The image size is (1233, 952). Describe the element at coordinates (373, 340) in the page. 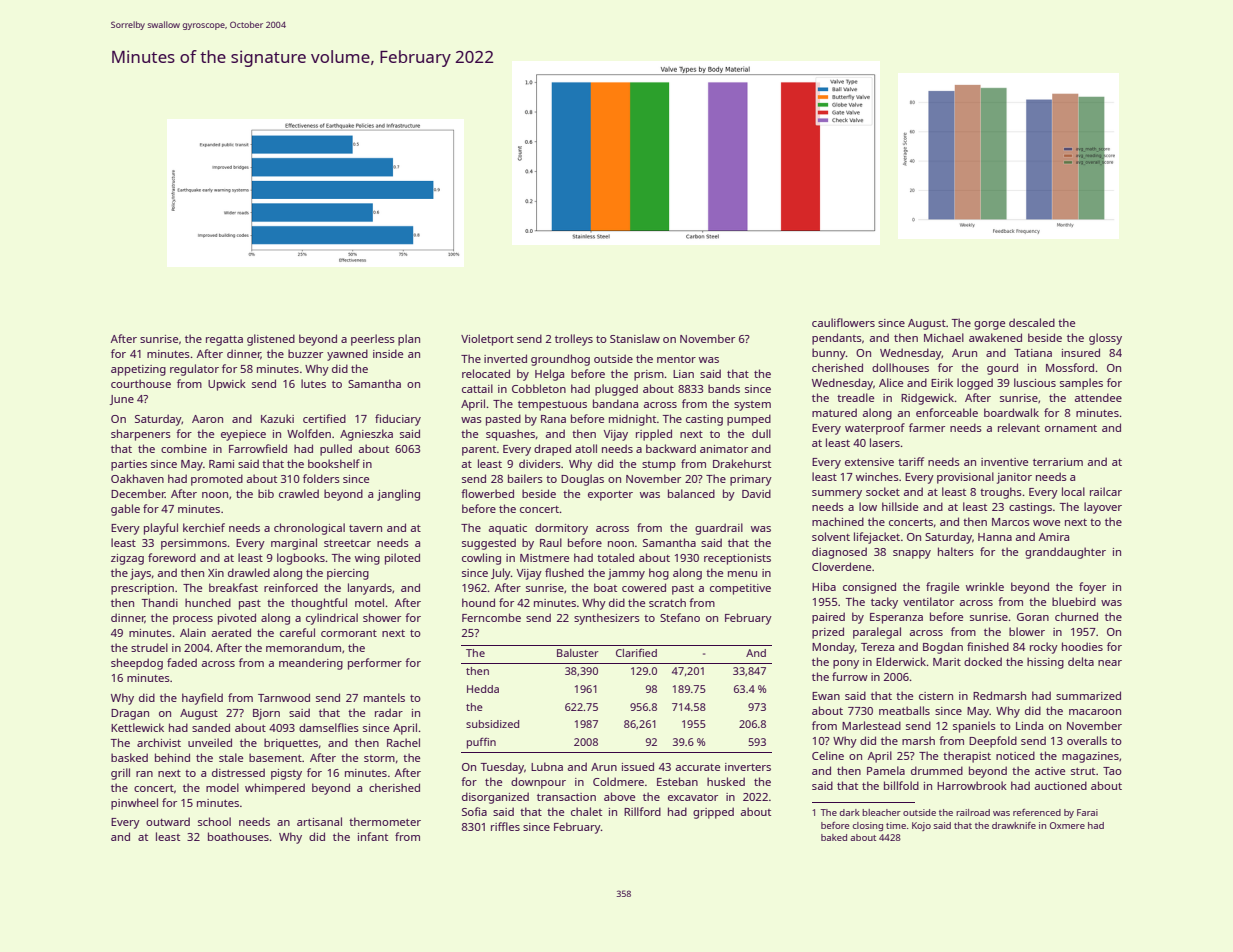

I see `peerless` at that location.
